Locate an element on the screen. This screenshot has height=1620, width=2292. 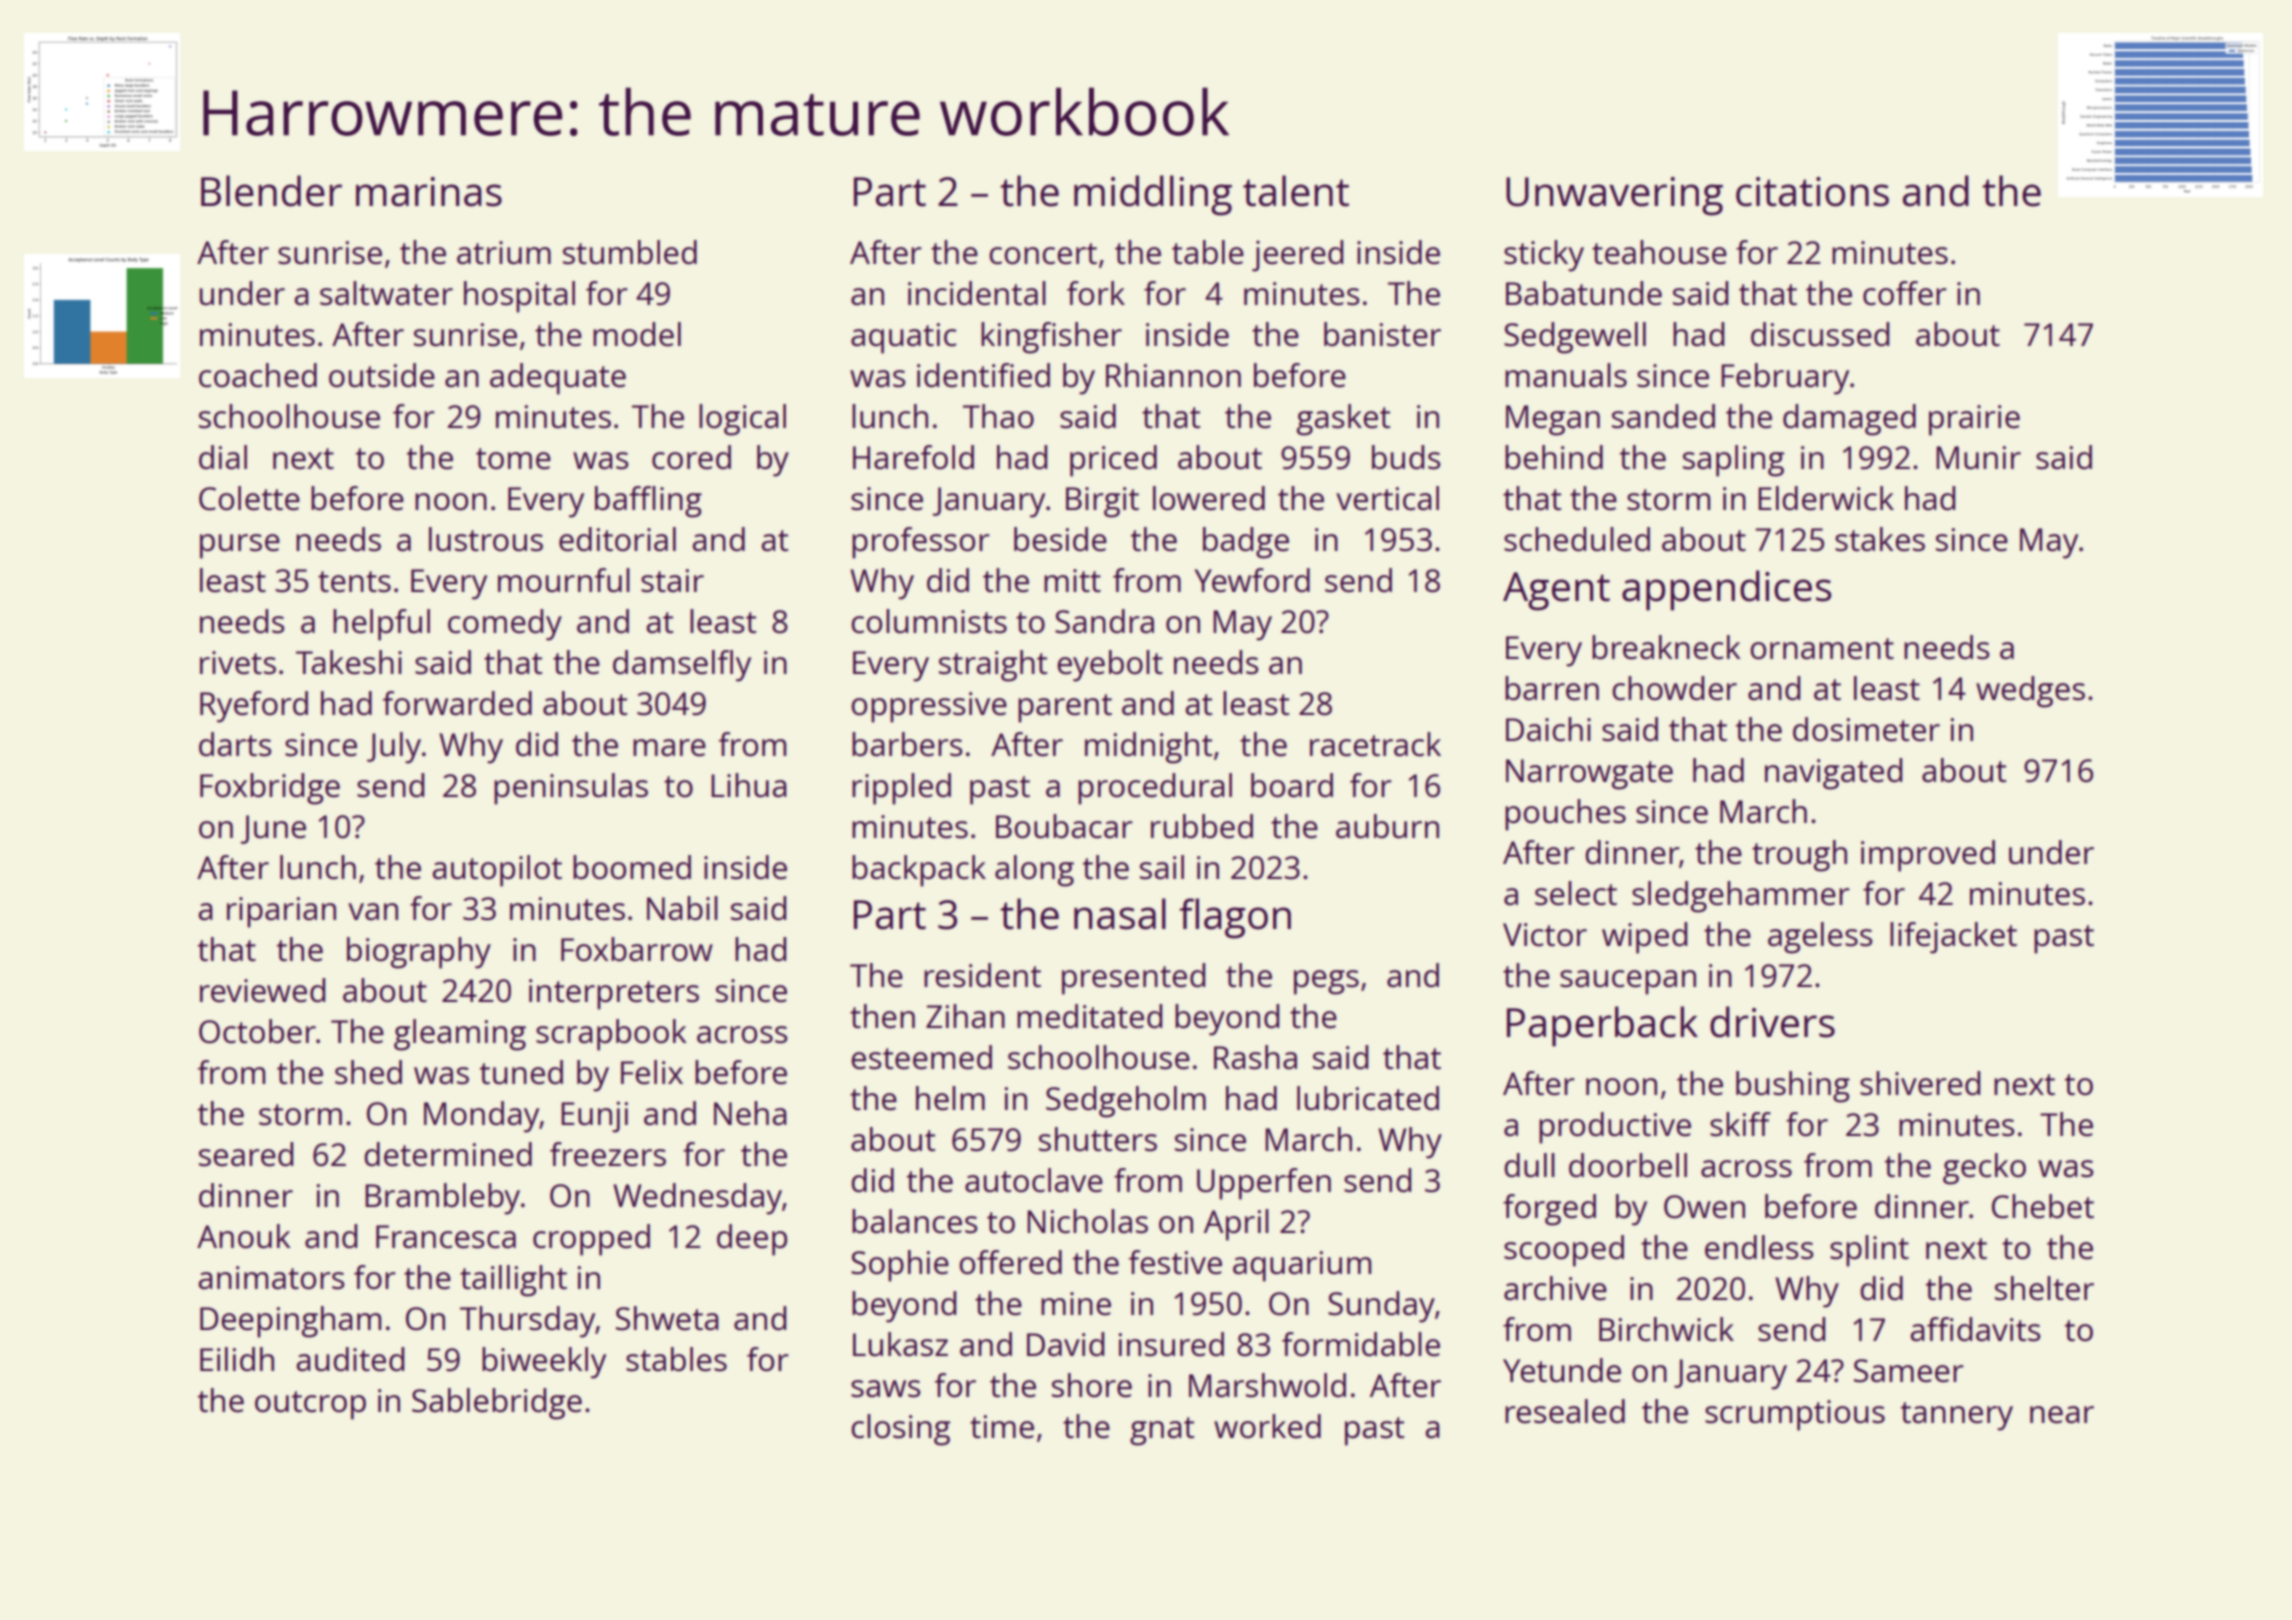
esteemed is located at coordinates (921, 1057).
